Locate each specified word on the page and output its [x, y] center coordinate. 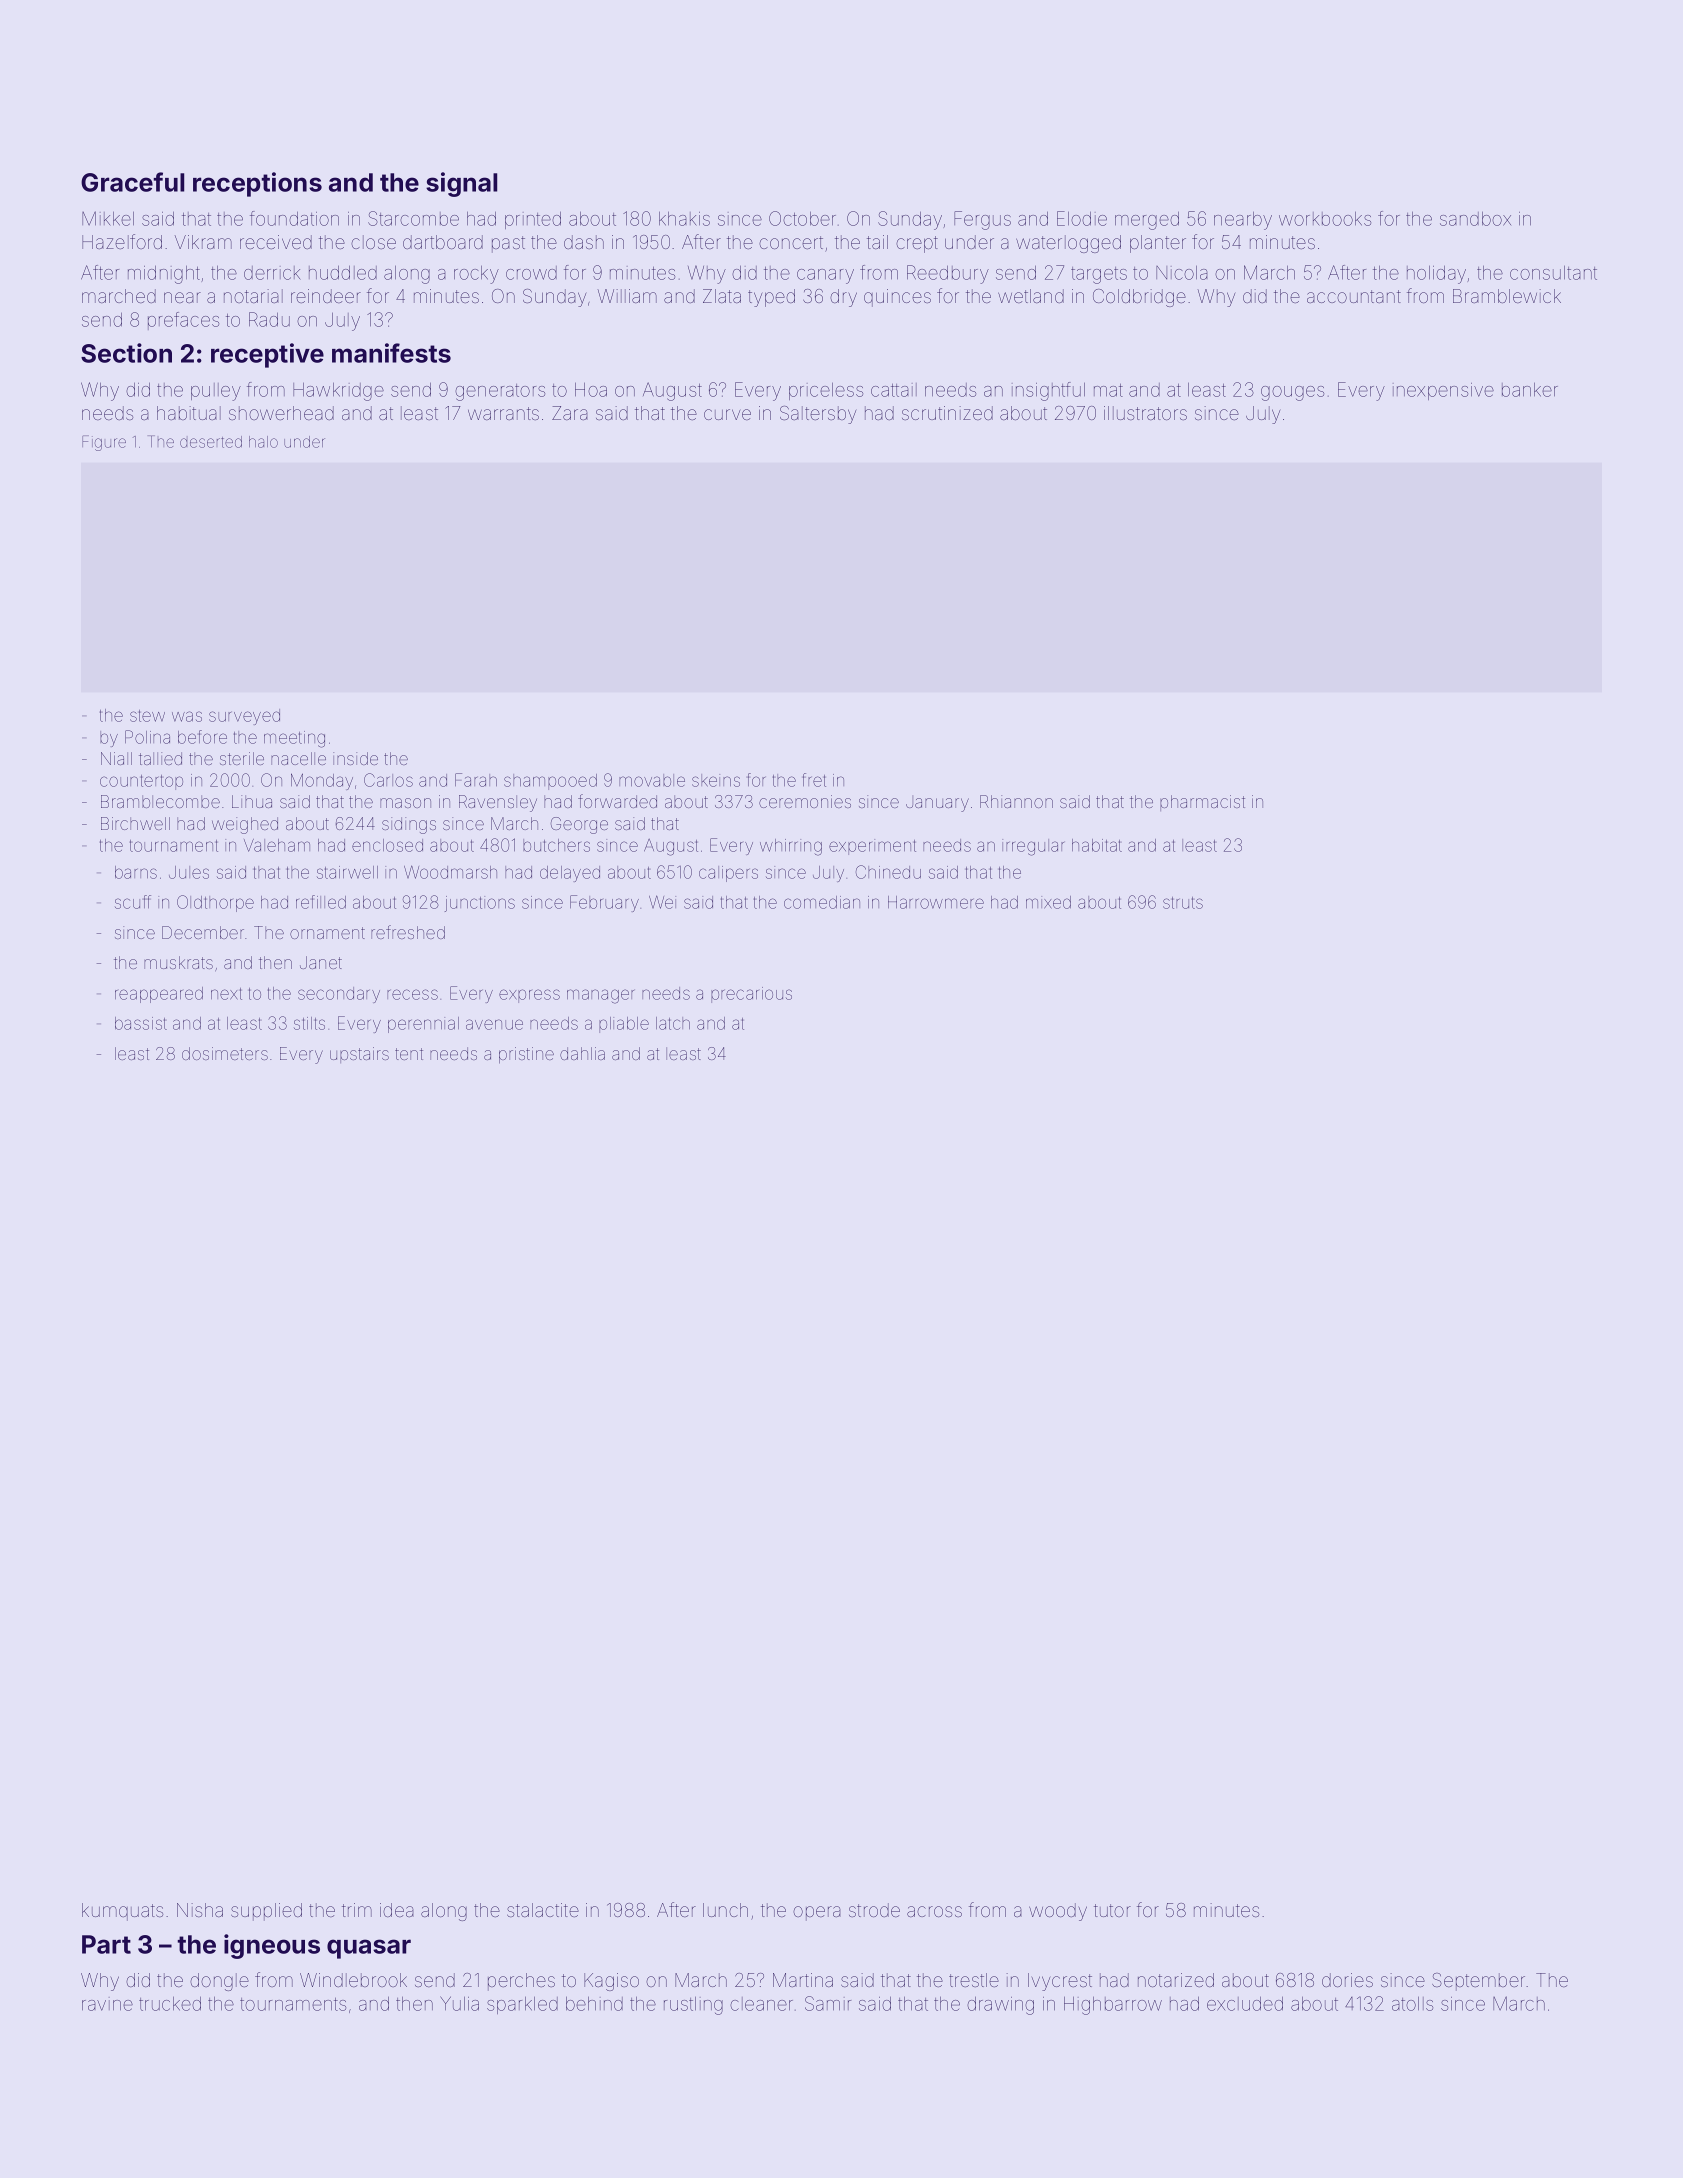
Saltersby [818, 415]
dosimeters [225, 1053]
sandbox [1475, 219]
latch [673, 1023]
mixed [1048, 902]
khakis [684, 219]
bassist [141, 1023]
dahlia [582, 1053]
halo [263, 442]
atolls [1412, 2004]
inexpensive [1443, 391]
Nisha [200, 1910]
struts [1183, 903]
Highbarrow [1113, 2006]
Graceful [132, 182]
